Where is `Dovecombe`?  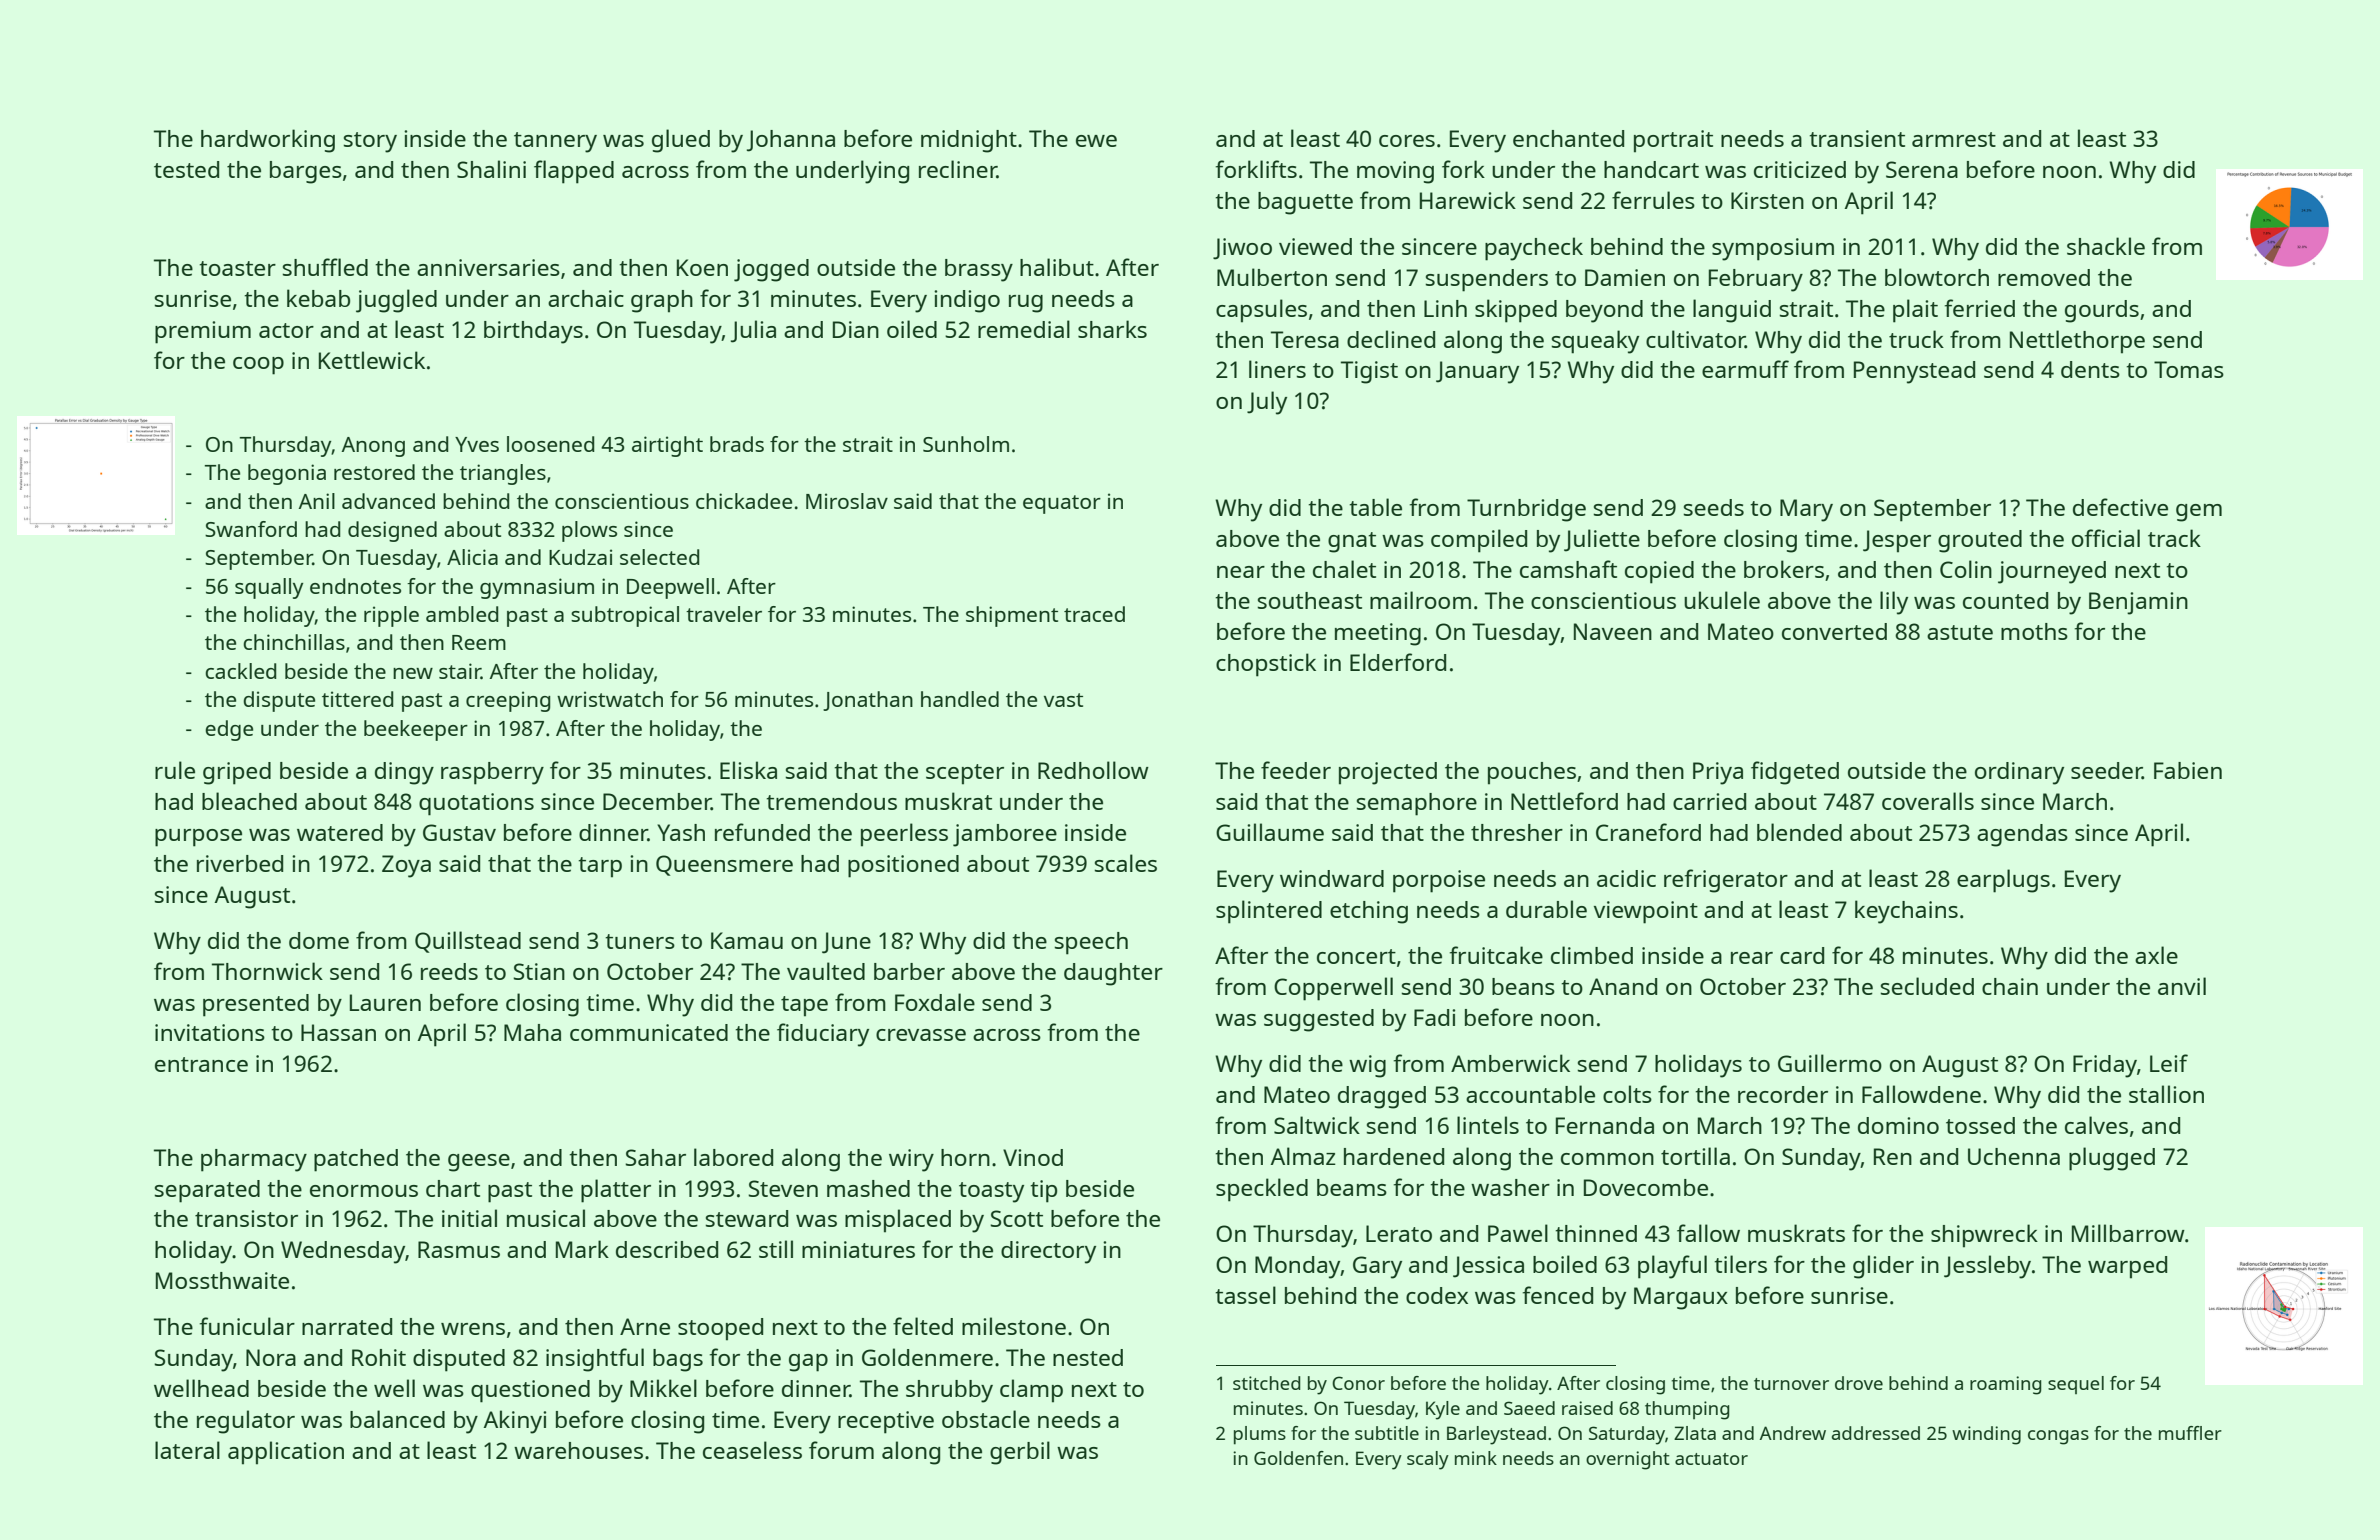
Dovecombe is located at coordinates (1646, 1187).
